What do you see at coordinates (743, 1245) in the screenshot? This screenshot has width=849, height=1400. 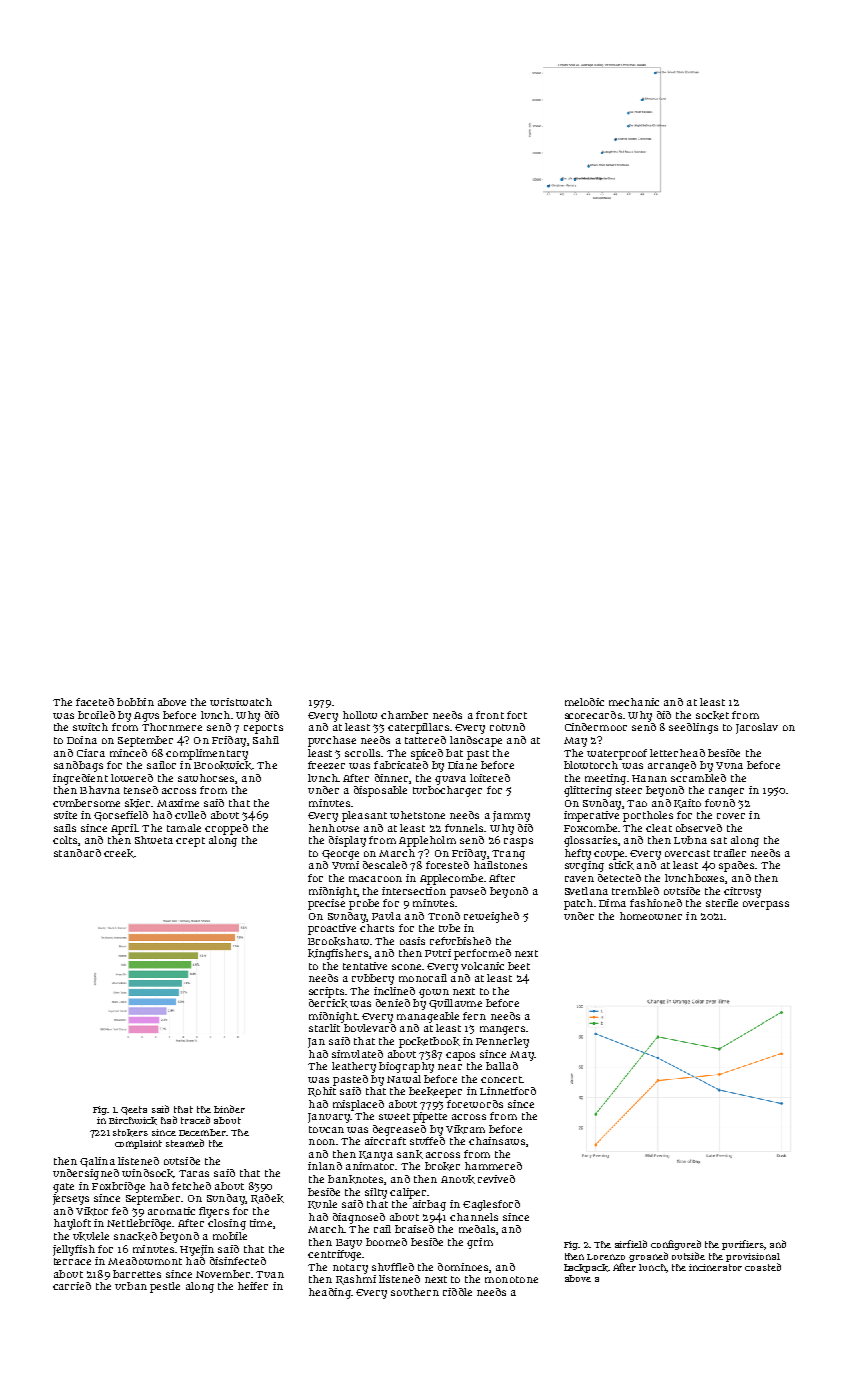 I see `purifiers` at bounding box center [743, 1245].
